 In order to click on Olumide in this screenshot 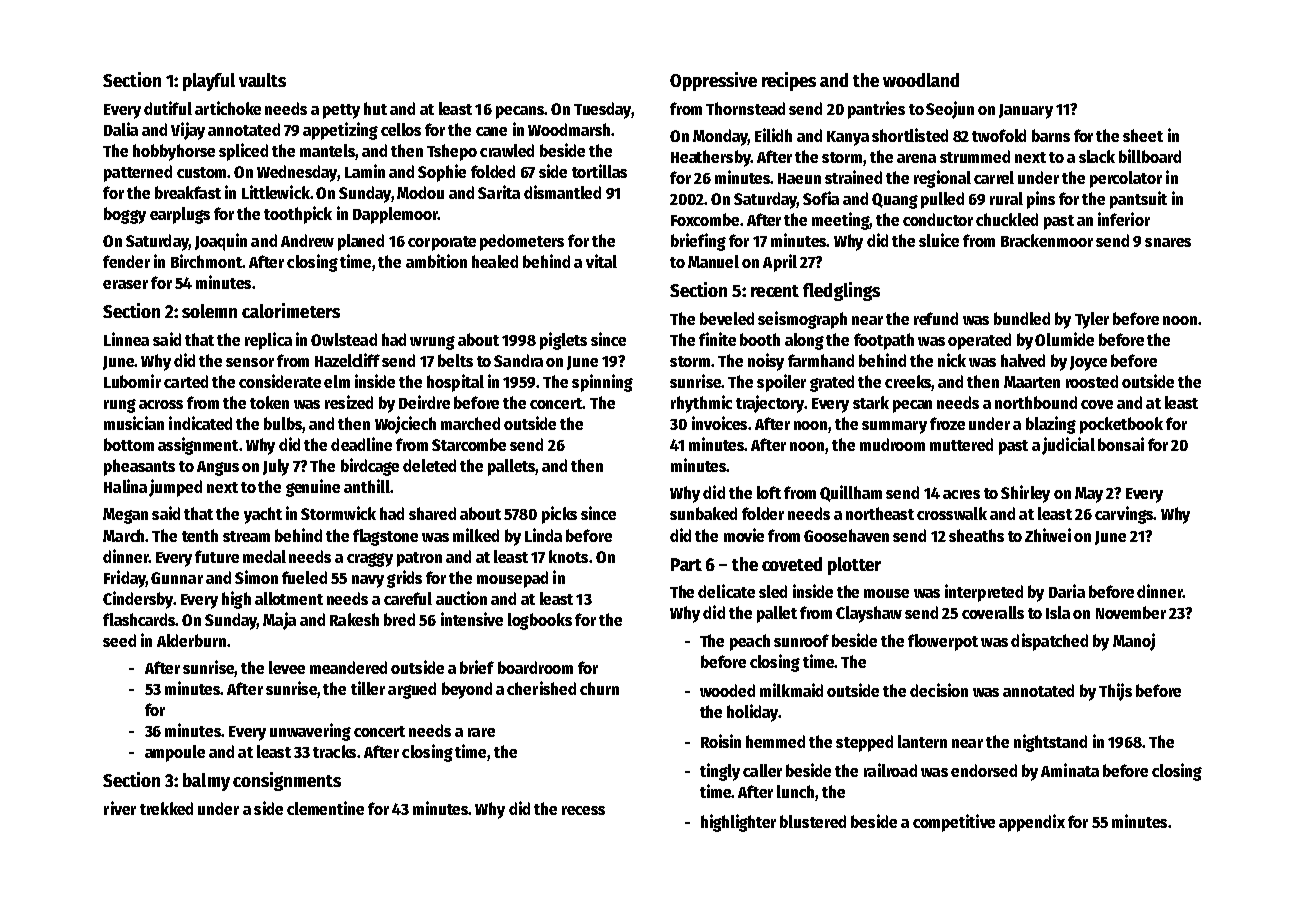, I will do `click(1064, 339)`.
